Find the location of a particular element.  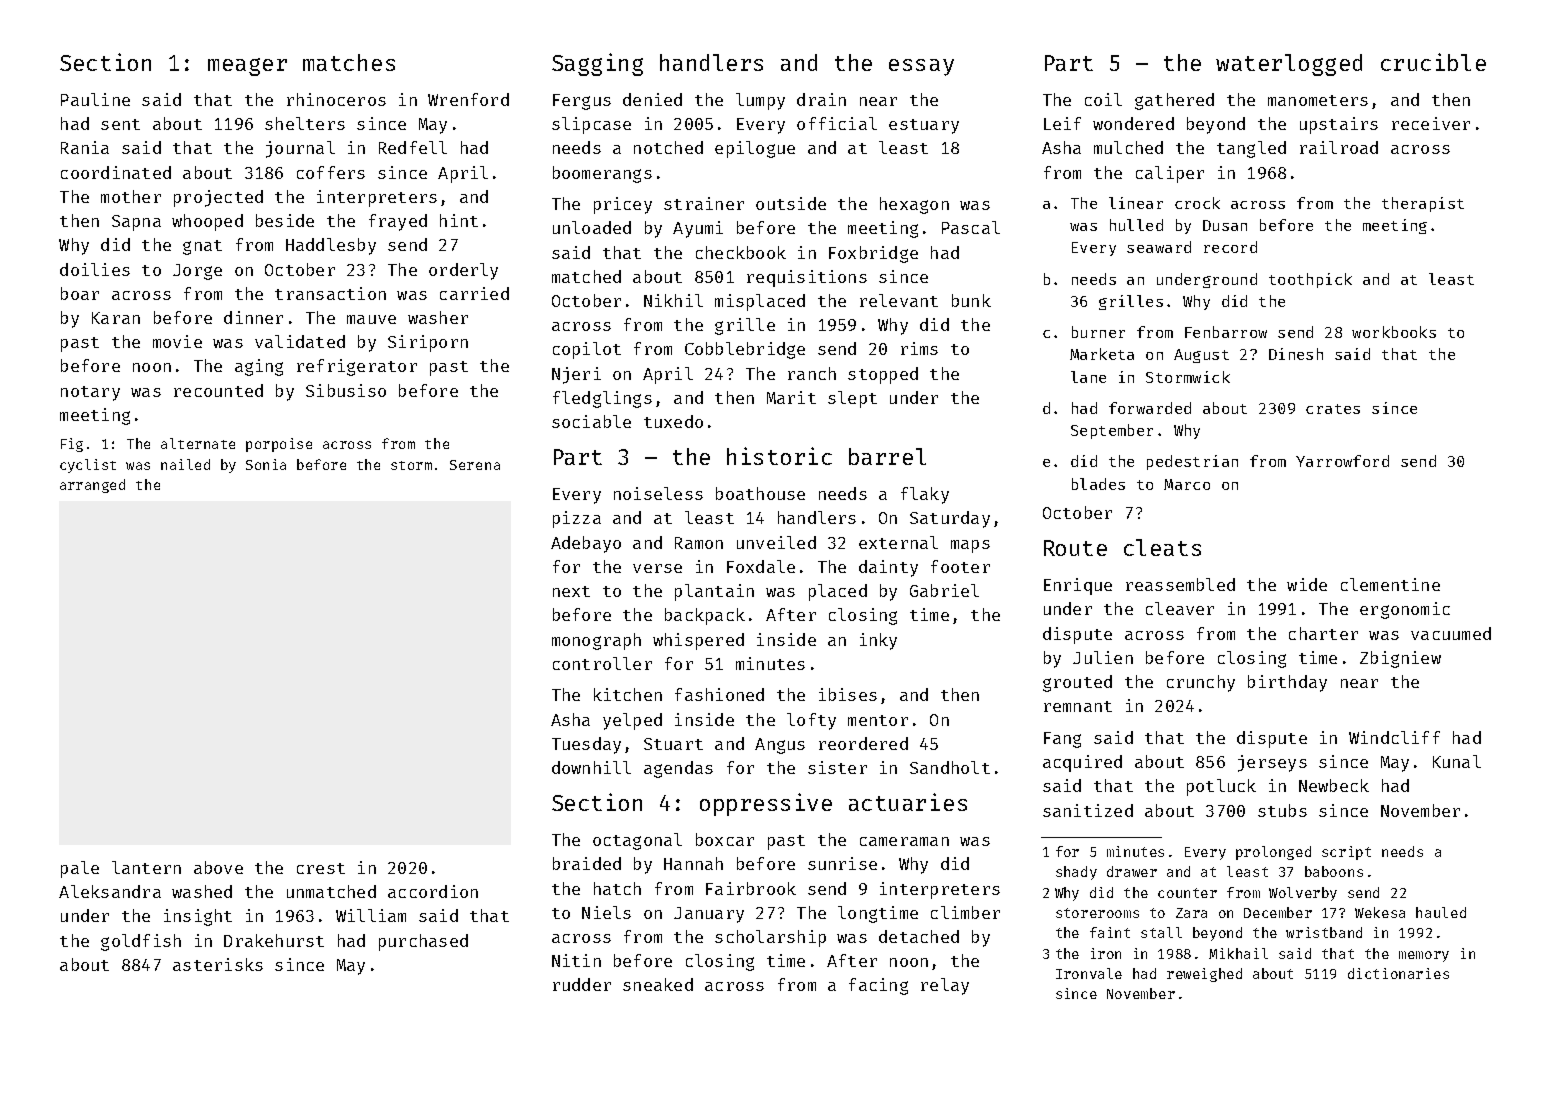

Jorge is located at coordinates (197, 272).
